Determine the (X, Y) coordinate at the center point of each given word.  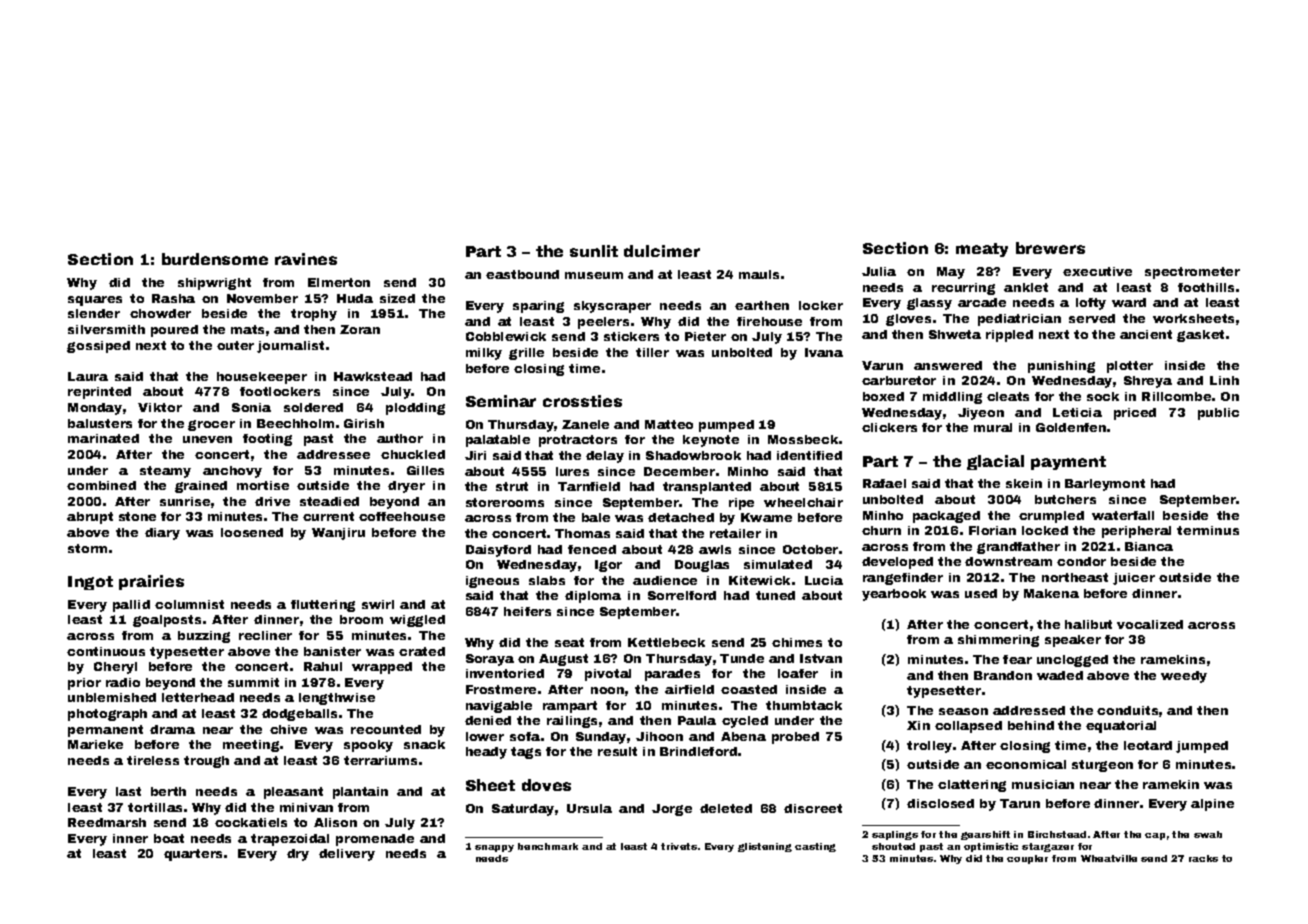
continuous (106, 651)
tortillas (155, 807)
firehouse (769, 321)
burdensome (215, 259)
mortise (263, 485)
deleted (726, 808)
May (951, 273)
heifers (527, 611)
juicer (1134, 579)
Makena (1051, 593)
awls (715, 549)
